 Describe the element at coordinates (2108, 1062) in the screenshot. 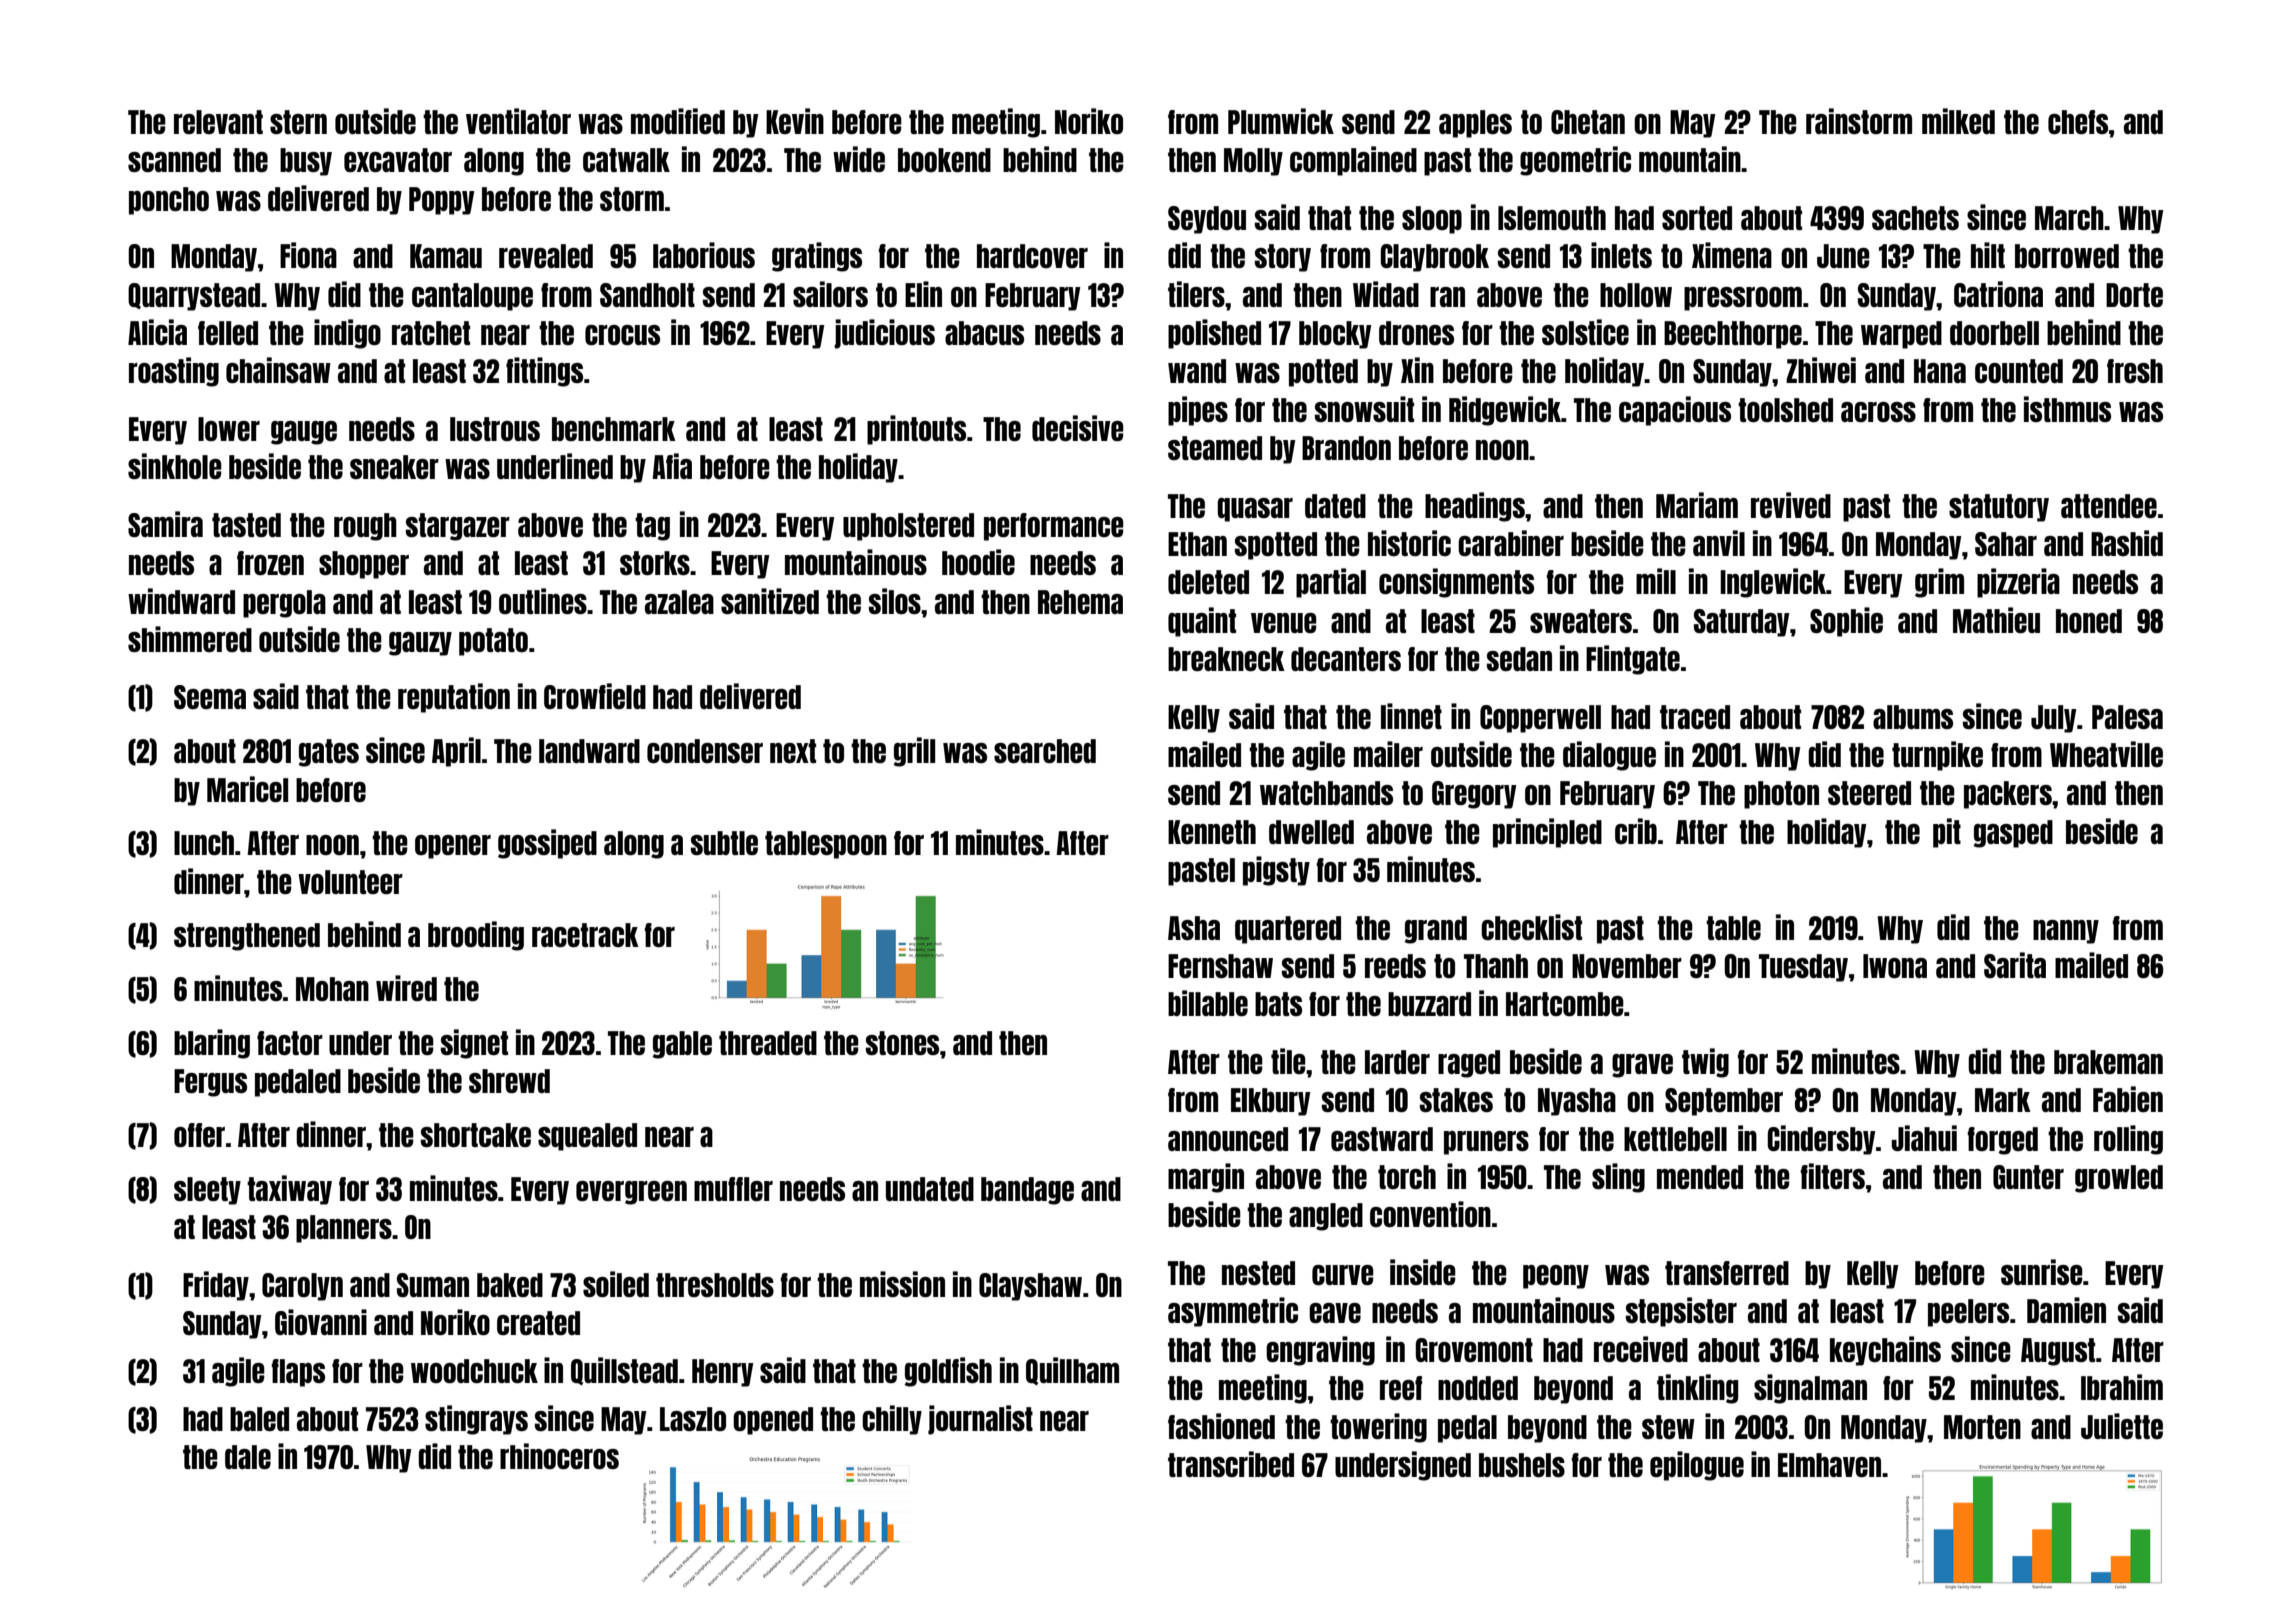

I see `brakeman` at that location.
